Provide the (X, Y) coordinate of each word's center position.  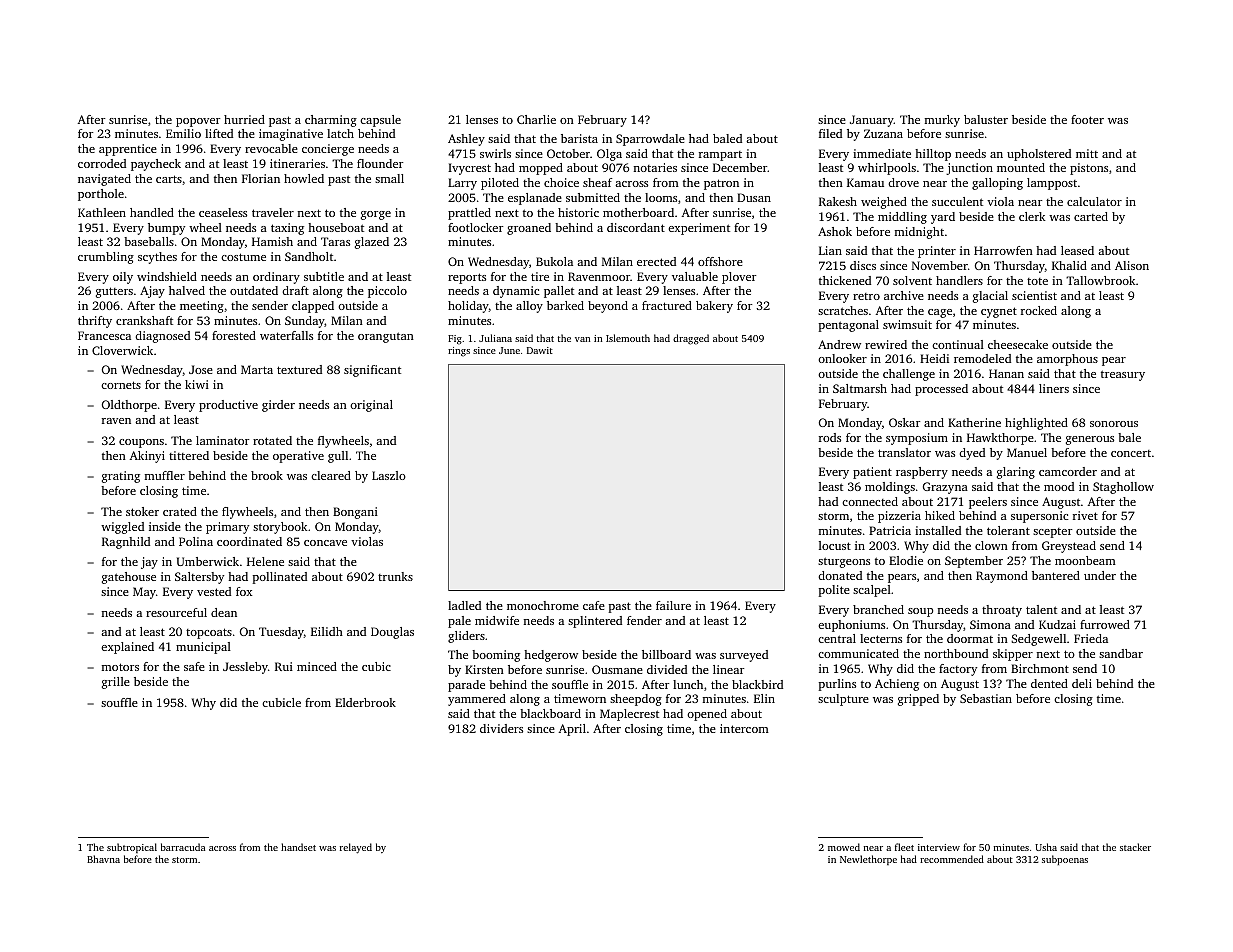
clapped (313, 307)
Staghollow (1123, 488)
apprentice (128, 150)
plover (739, 278)
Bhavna (103, 859)
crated (180, 511)
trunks (395, 576)
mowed (844, 847)
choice (561, 182)
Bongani (355, 513)
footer (1087, 119)
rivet (1085, 515)
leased (1077, 250)
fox (244, 591)
